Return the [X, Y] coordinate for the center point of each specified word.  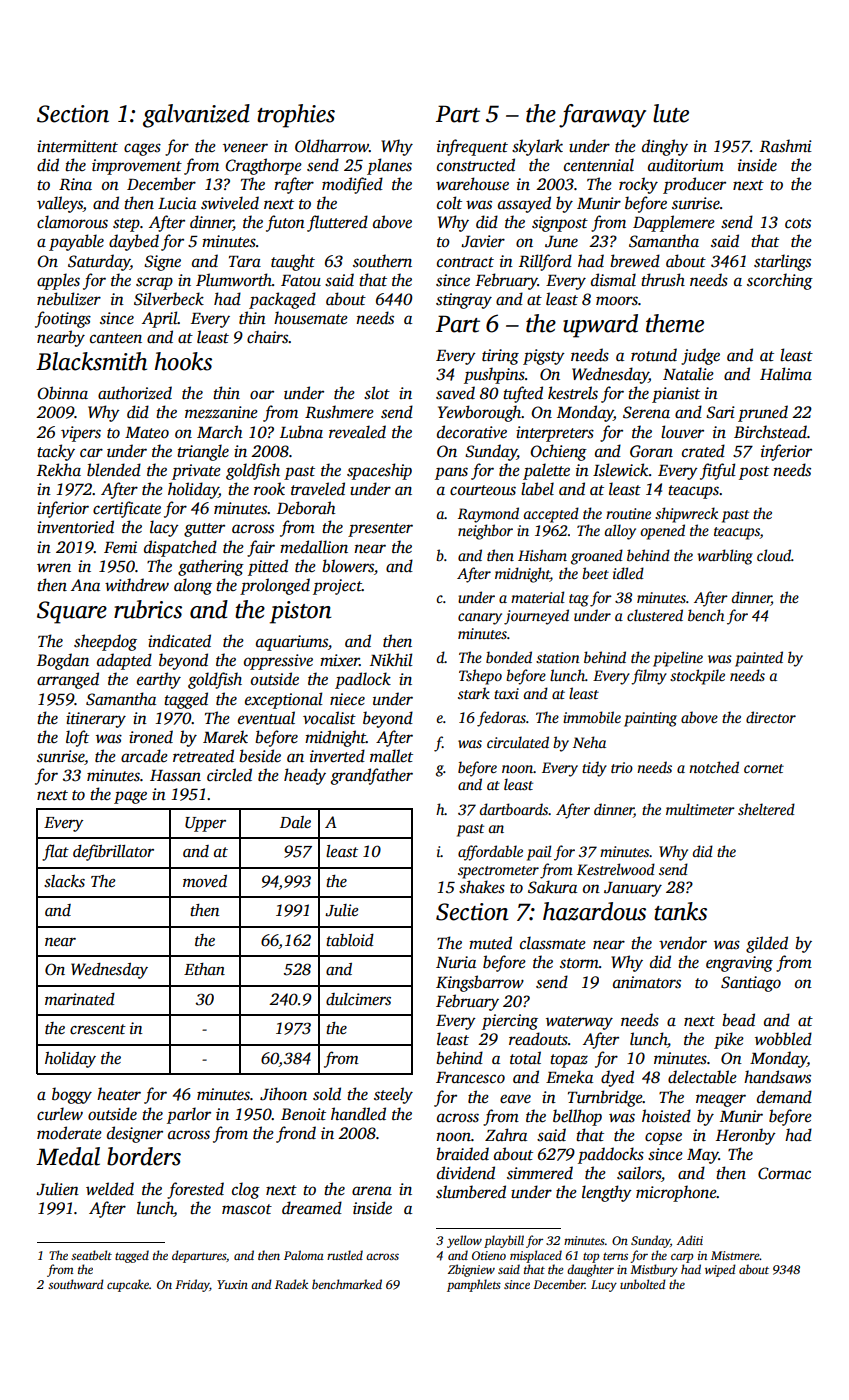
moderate [69, 1133]
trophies [296, 116]
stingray [464, 301]
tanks [680, 911]
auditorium [686, 165]
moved [205, 881]
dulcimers [358, 999]
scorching [780, 281]
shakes [482, 887]
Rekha [59, 469]
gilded [767, 944]
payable [76, 242]
